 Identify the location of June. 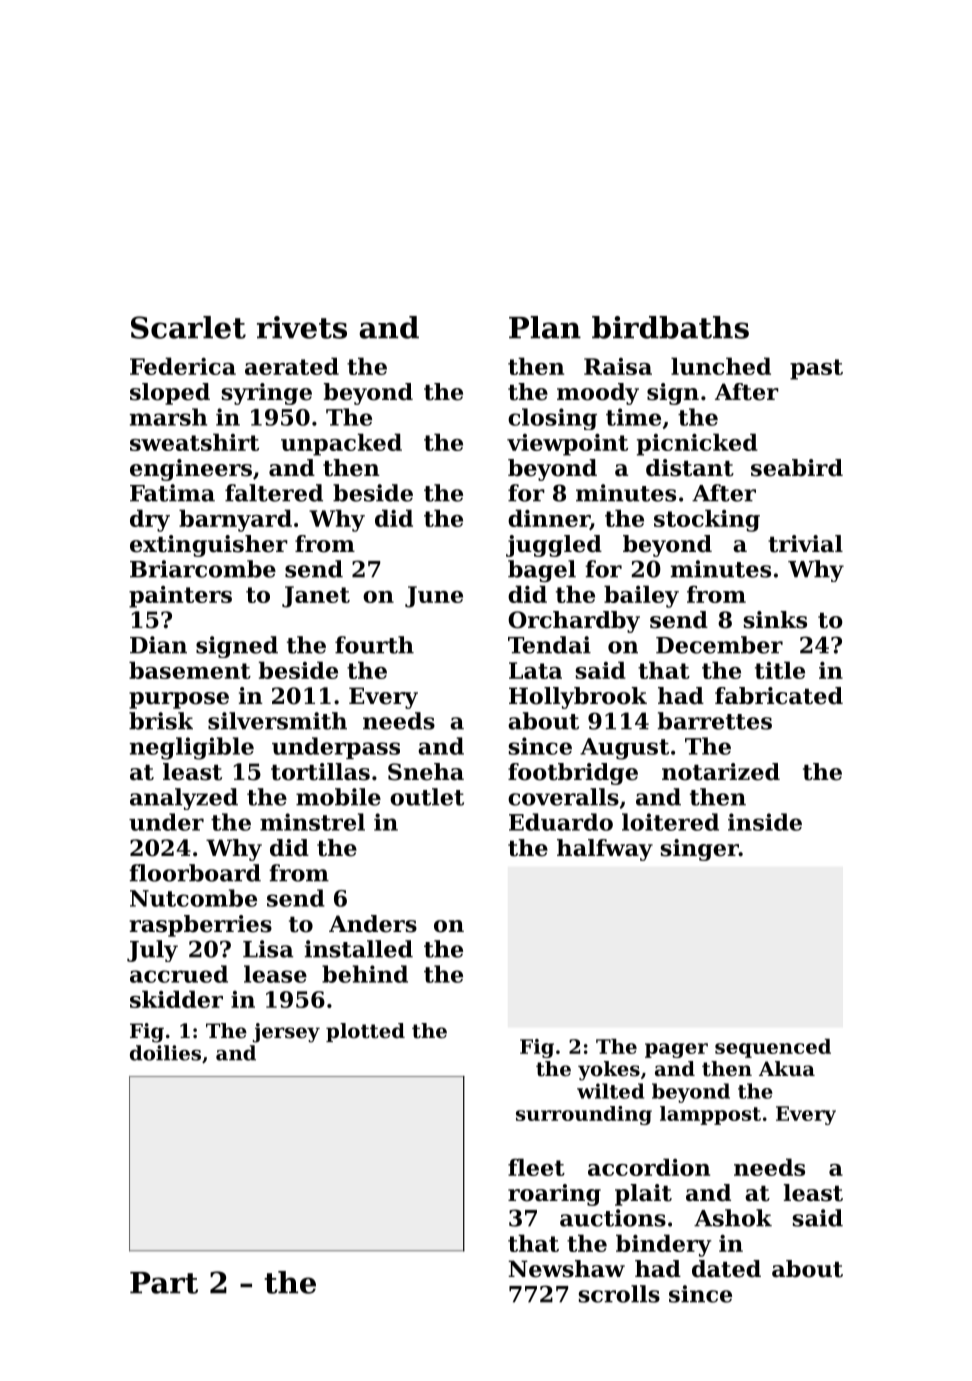
(434, 597).
